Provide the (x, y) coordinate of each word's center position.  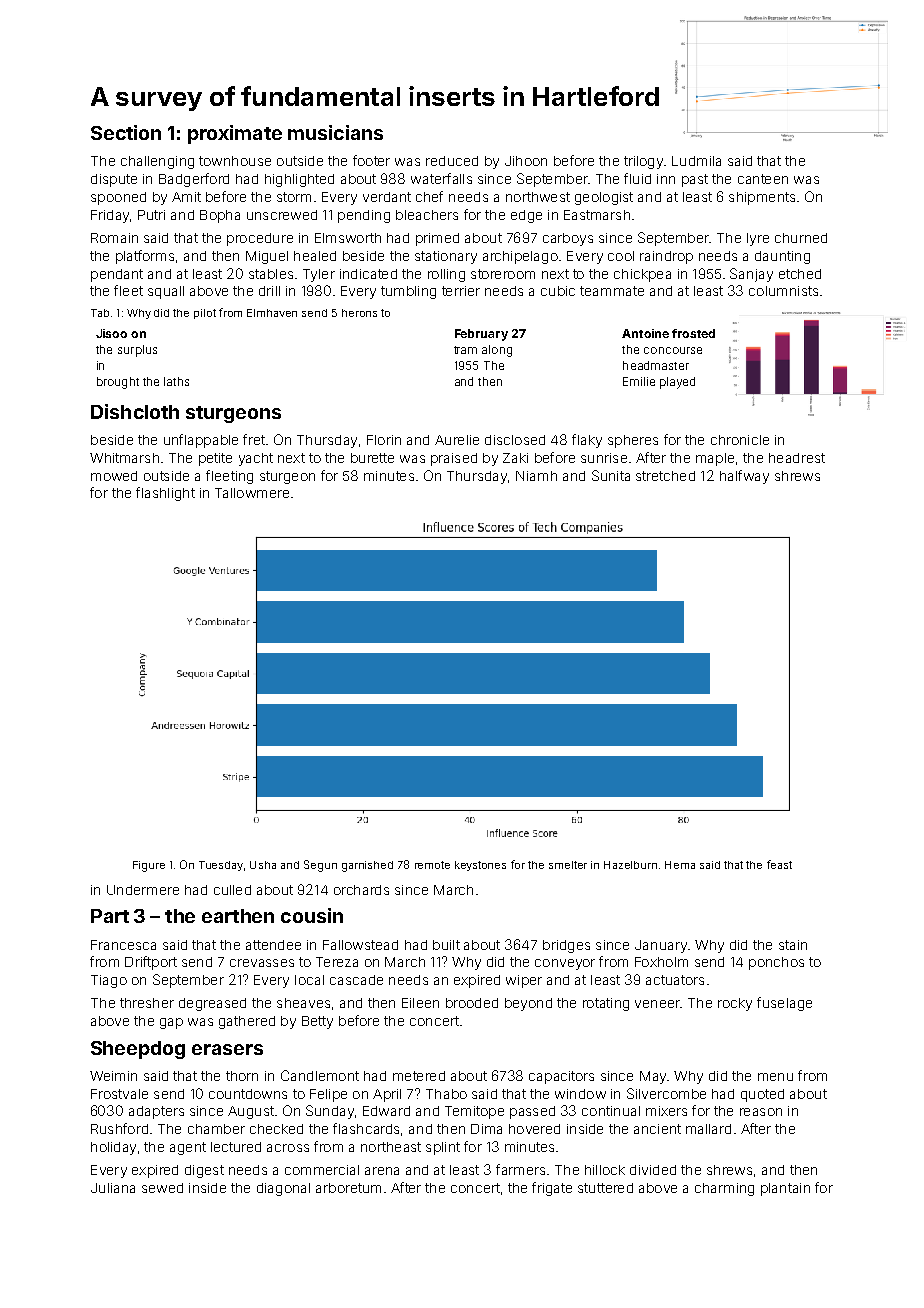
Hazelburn (630, 865)
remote (432, 865)
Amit (186, 197)
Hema (680, 865)
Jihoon (526, 161)
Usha (263, 865)
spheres (633, 441)
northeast (391, 1147)
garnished (367, 866)
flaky (587, 441)
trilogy (643, 162)
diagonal (283, 1189)
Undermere (143, 890)
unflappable (201, 441)
